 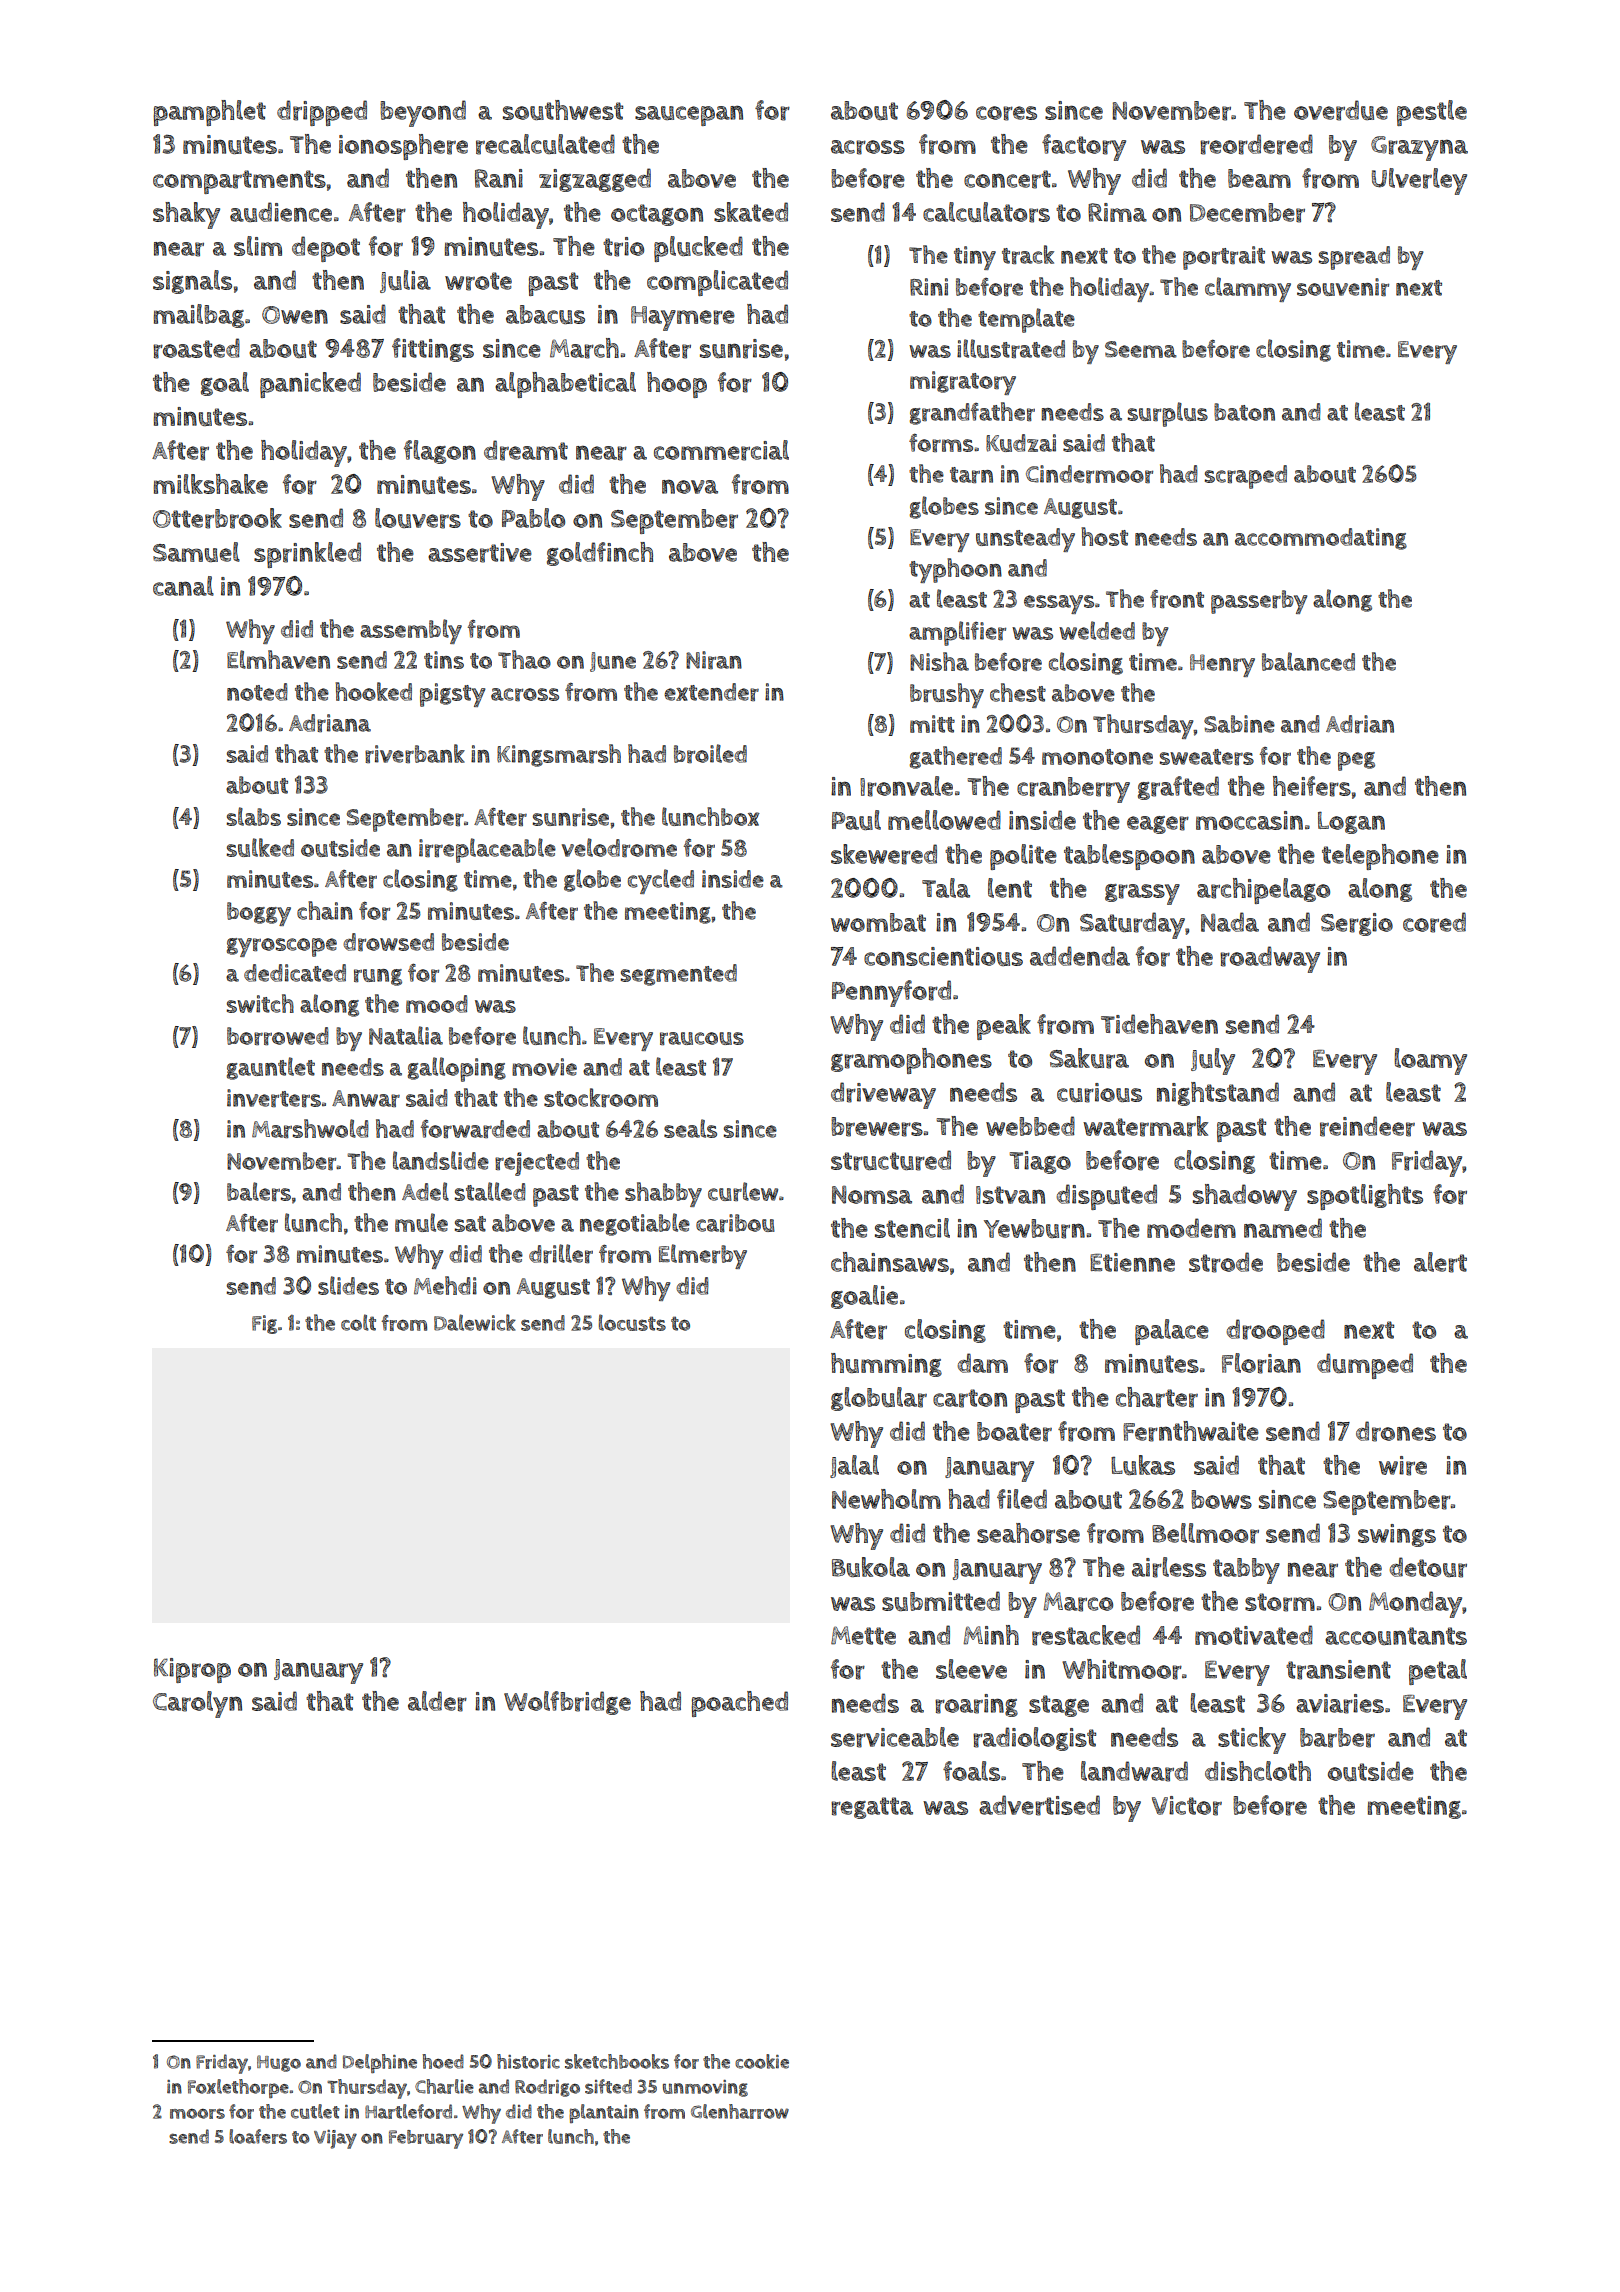 What do you see at coordinates (1158, 825) in the image?
I see `eager` at bounding box center [1158, 825].
